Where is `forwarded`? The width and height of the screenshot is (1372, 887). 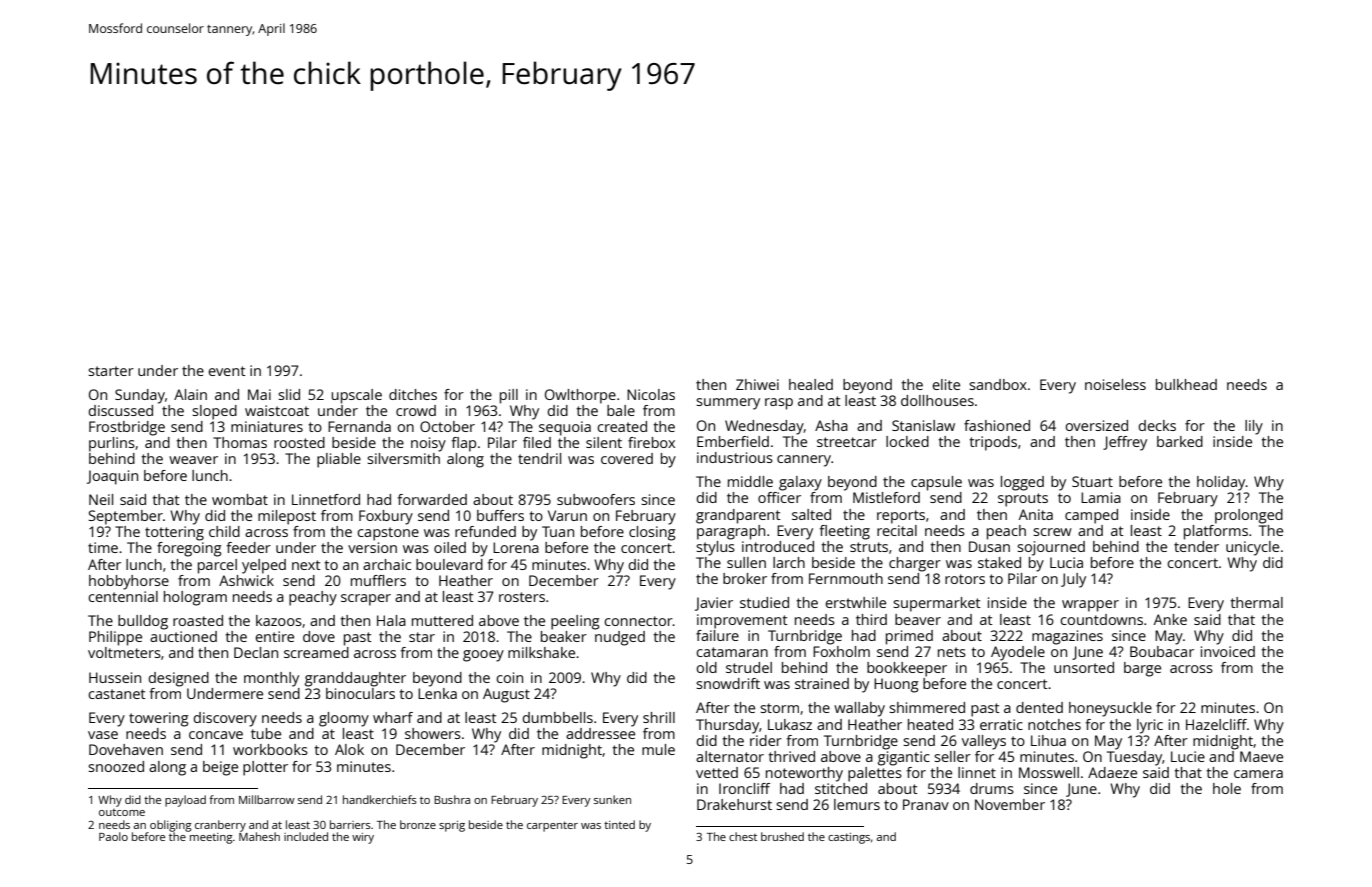
forwarded is located at coordinates (432, 499).
